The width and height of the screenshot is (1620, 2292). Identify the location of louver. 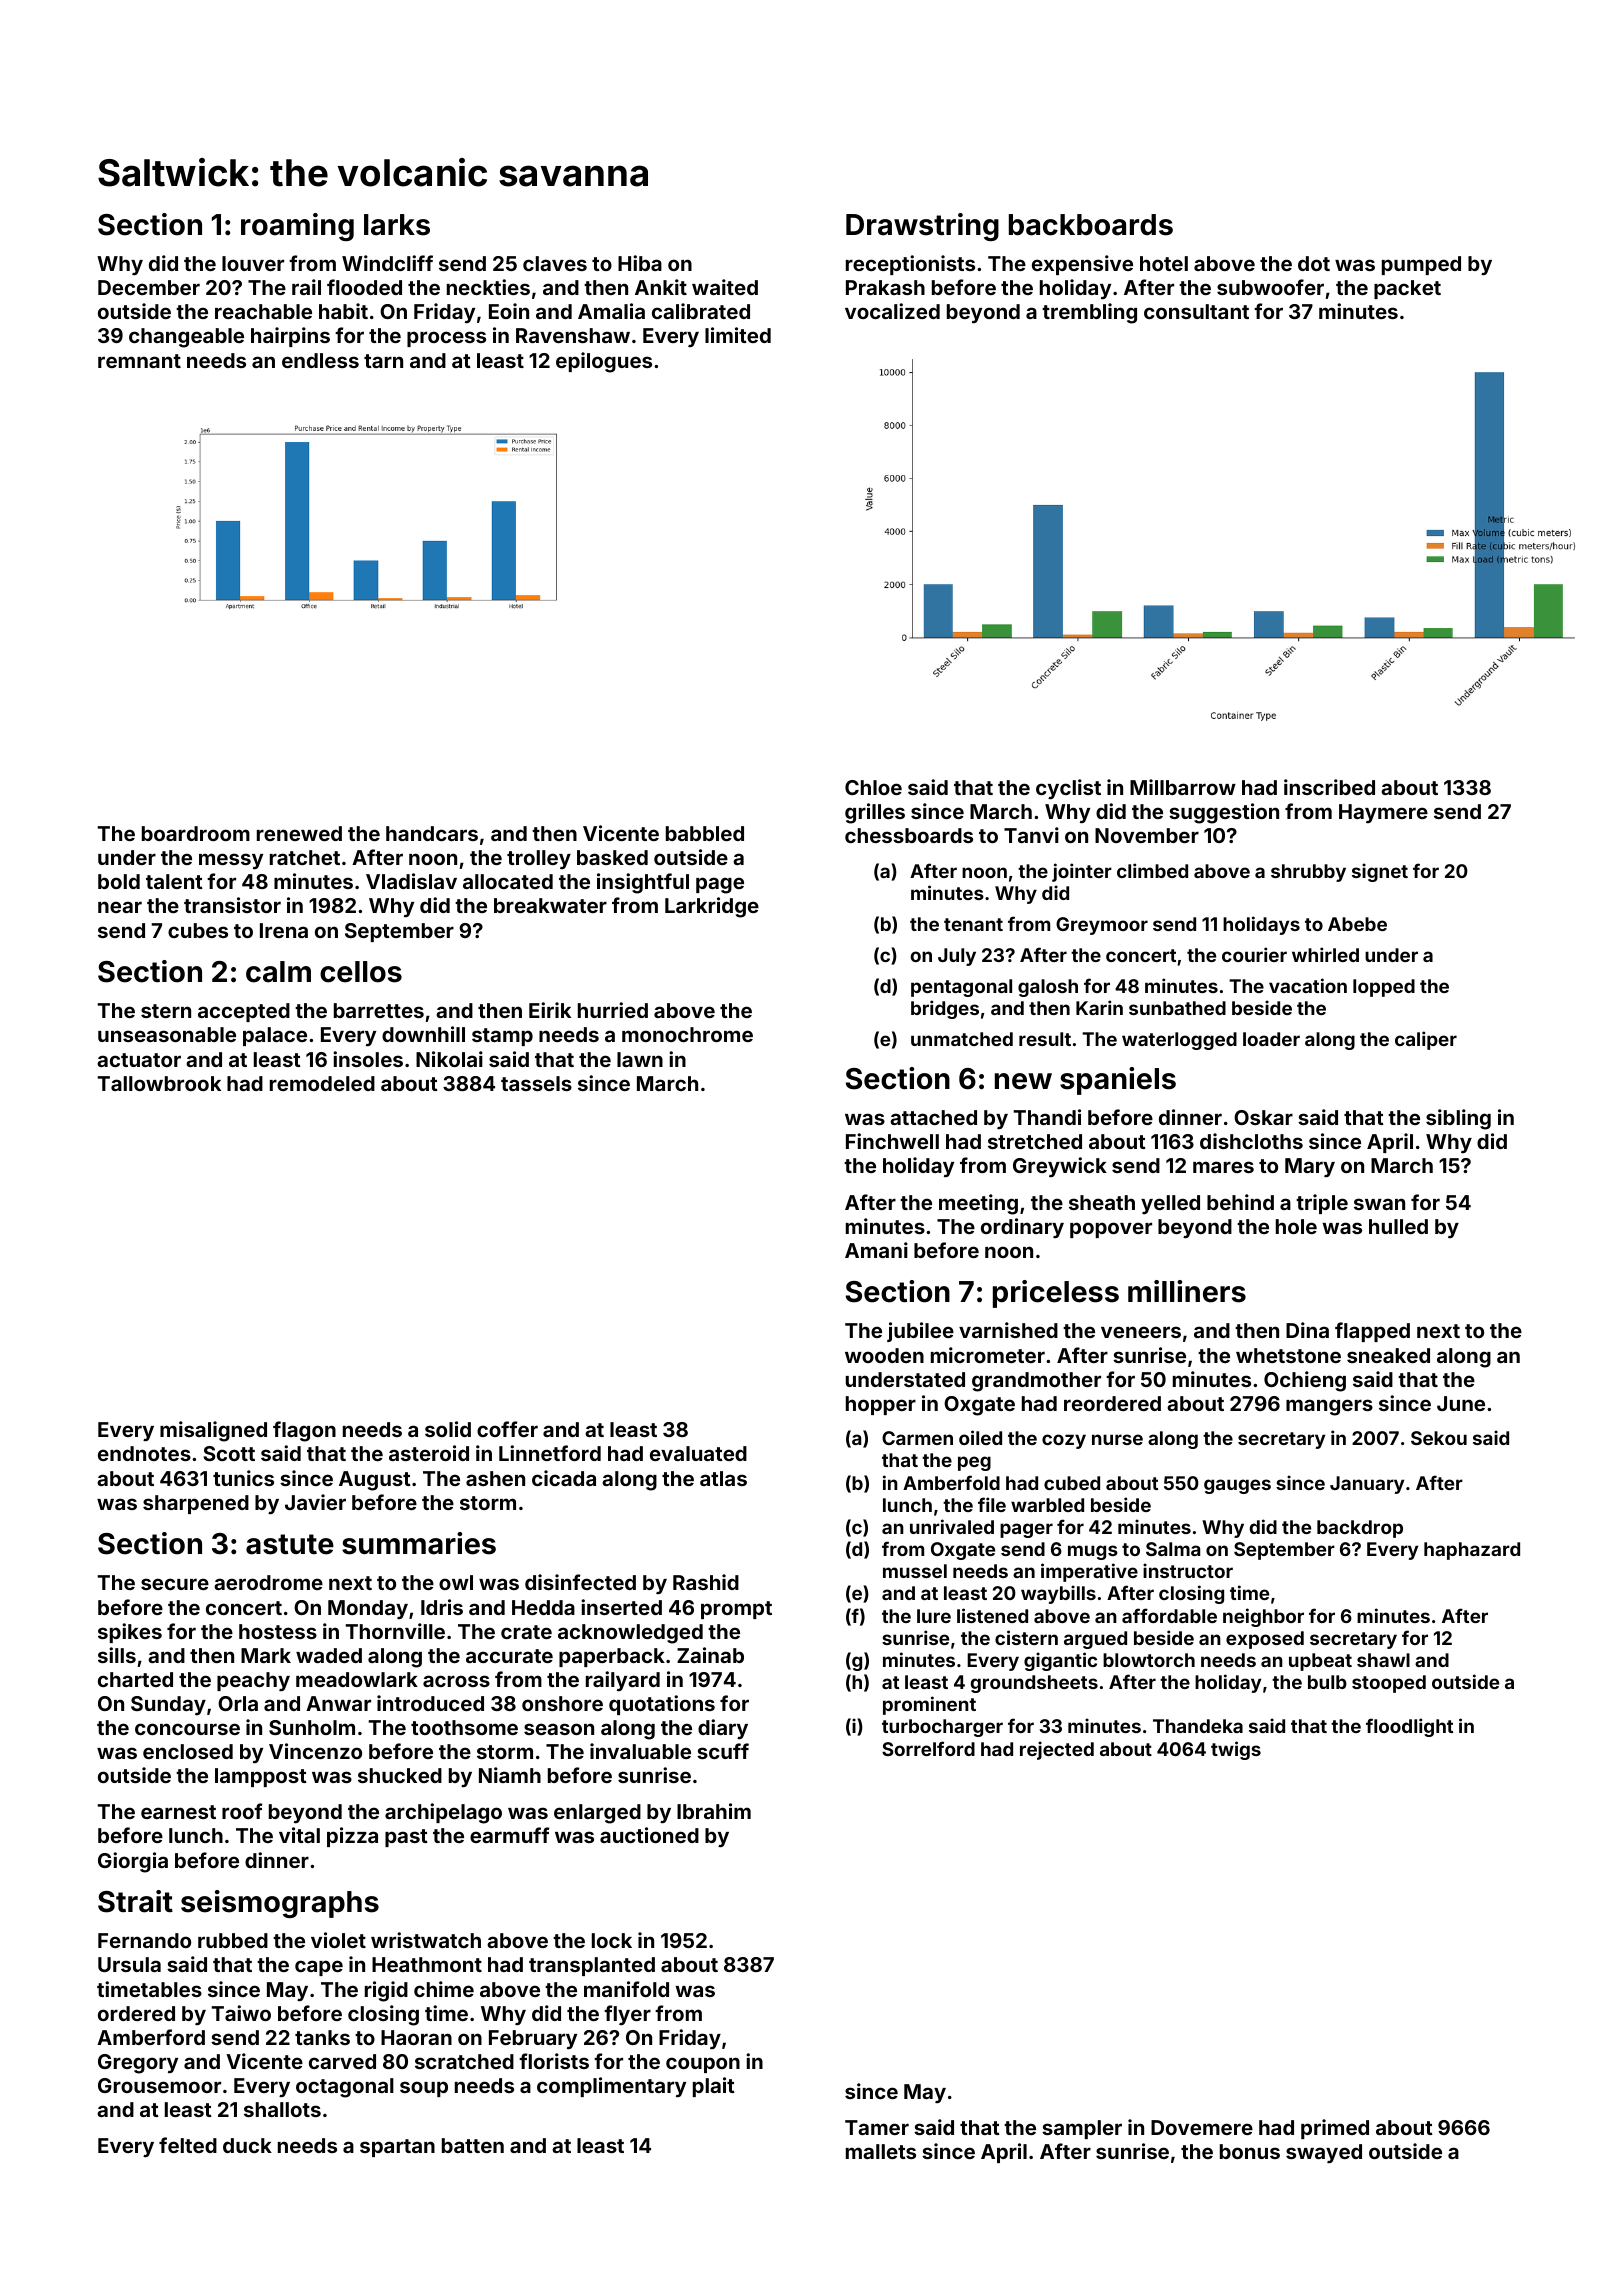
(253, 263).
